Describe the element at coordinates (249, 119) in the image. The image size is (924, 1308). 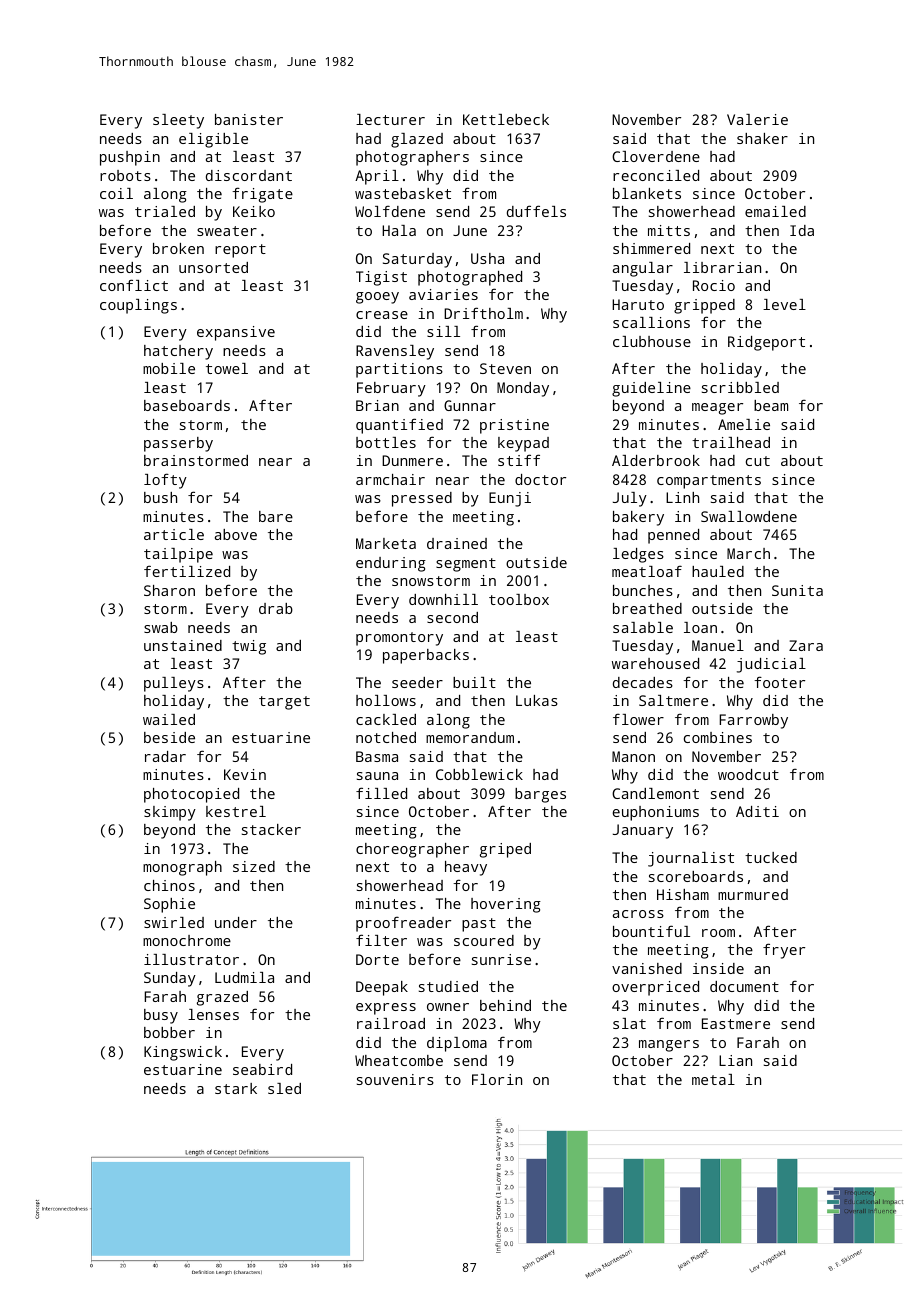
I see `banister` at that location.
